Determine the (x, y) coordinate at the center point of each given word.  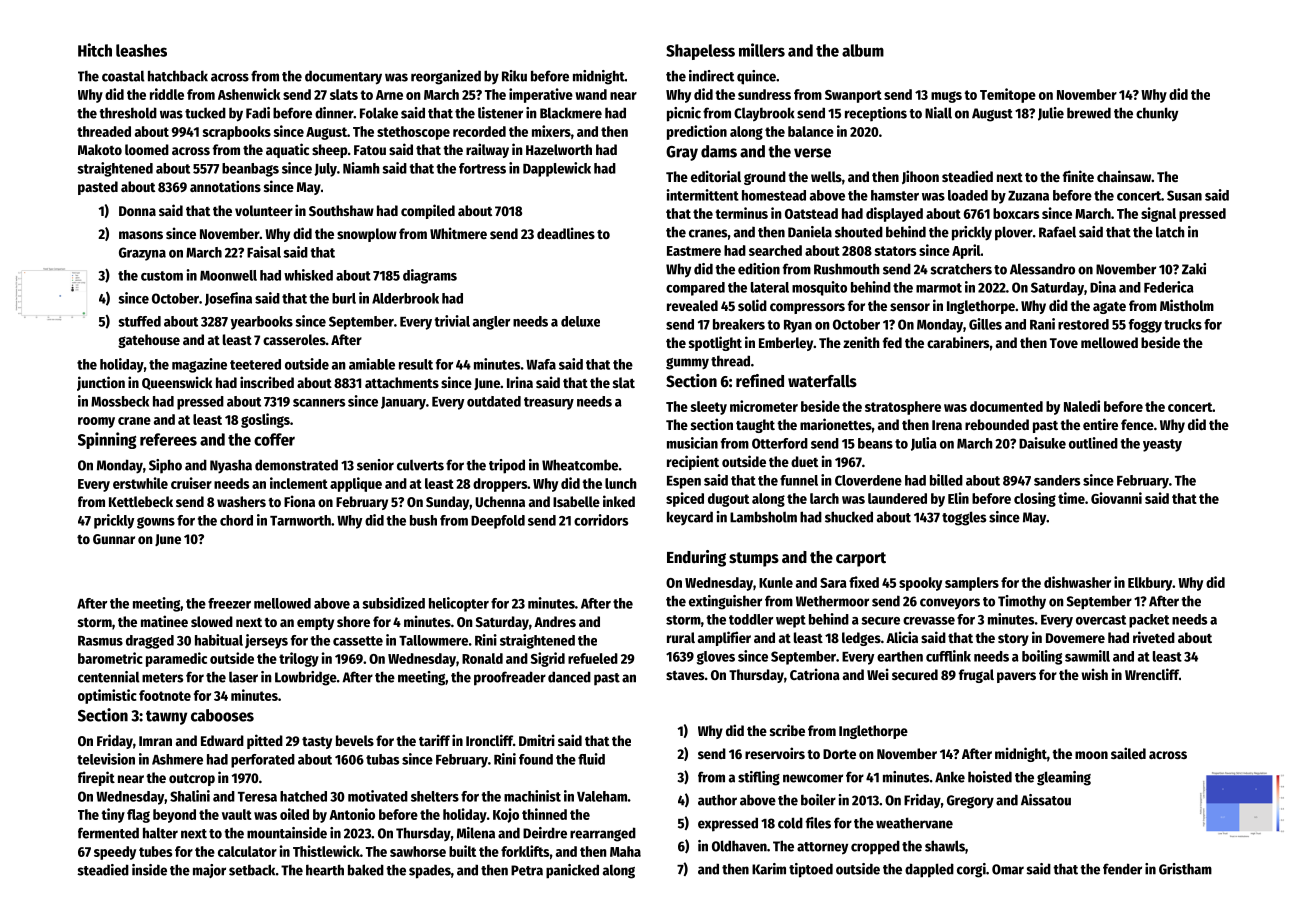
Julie (1051, 114)
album (863, 50)
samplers (972, 584)
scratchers (961, 269)
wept (791, 621)
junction (101, 383)
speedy (115, 853)
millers (762, 50)
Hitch (95, 50)
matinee (164, 621)
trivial (452, 321)
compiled (428, 211)
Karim (769, 869)
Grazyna (142, 254)
